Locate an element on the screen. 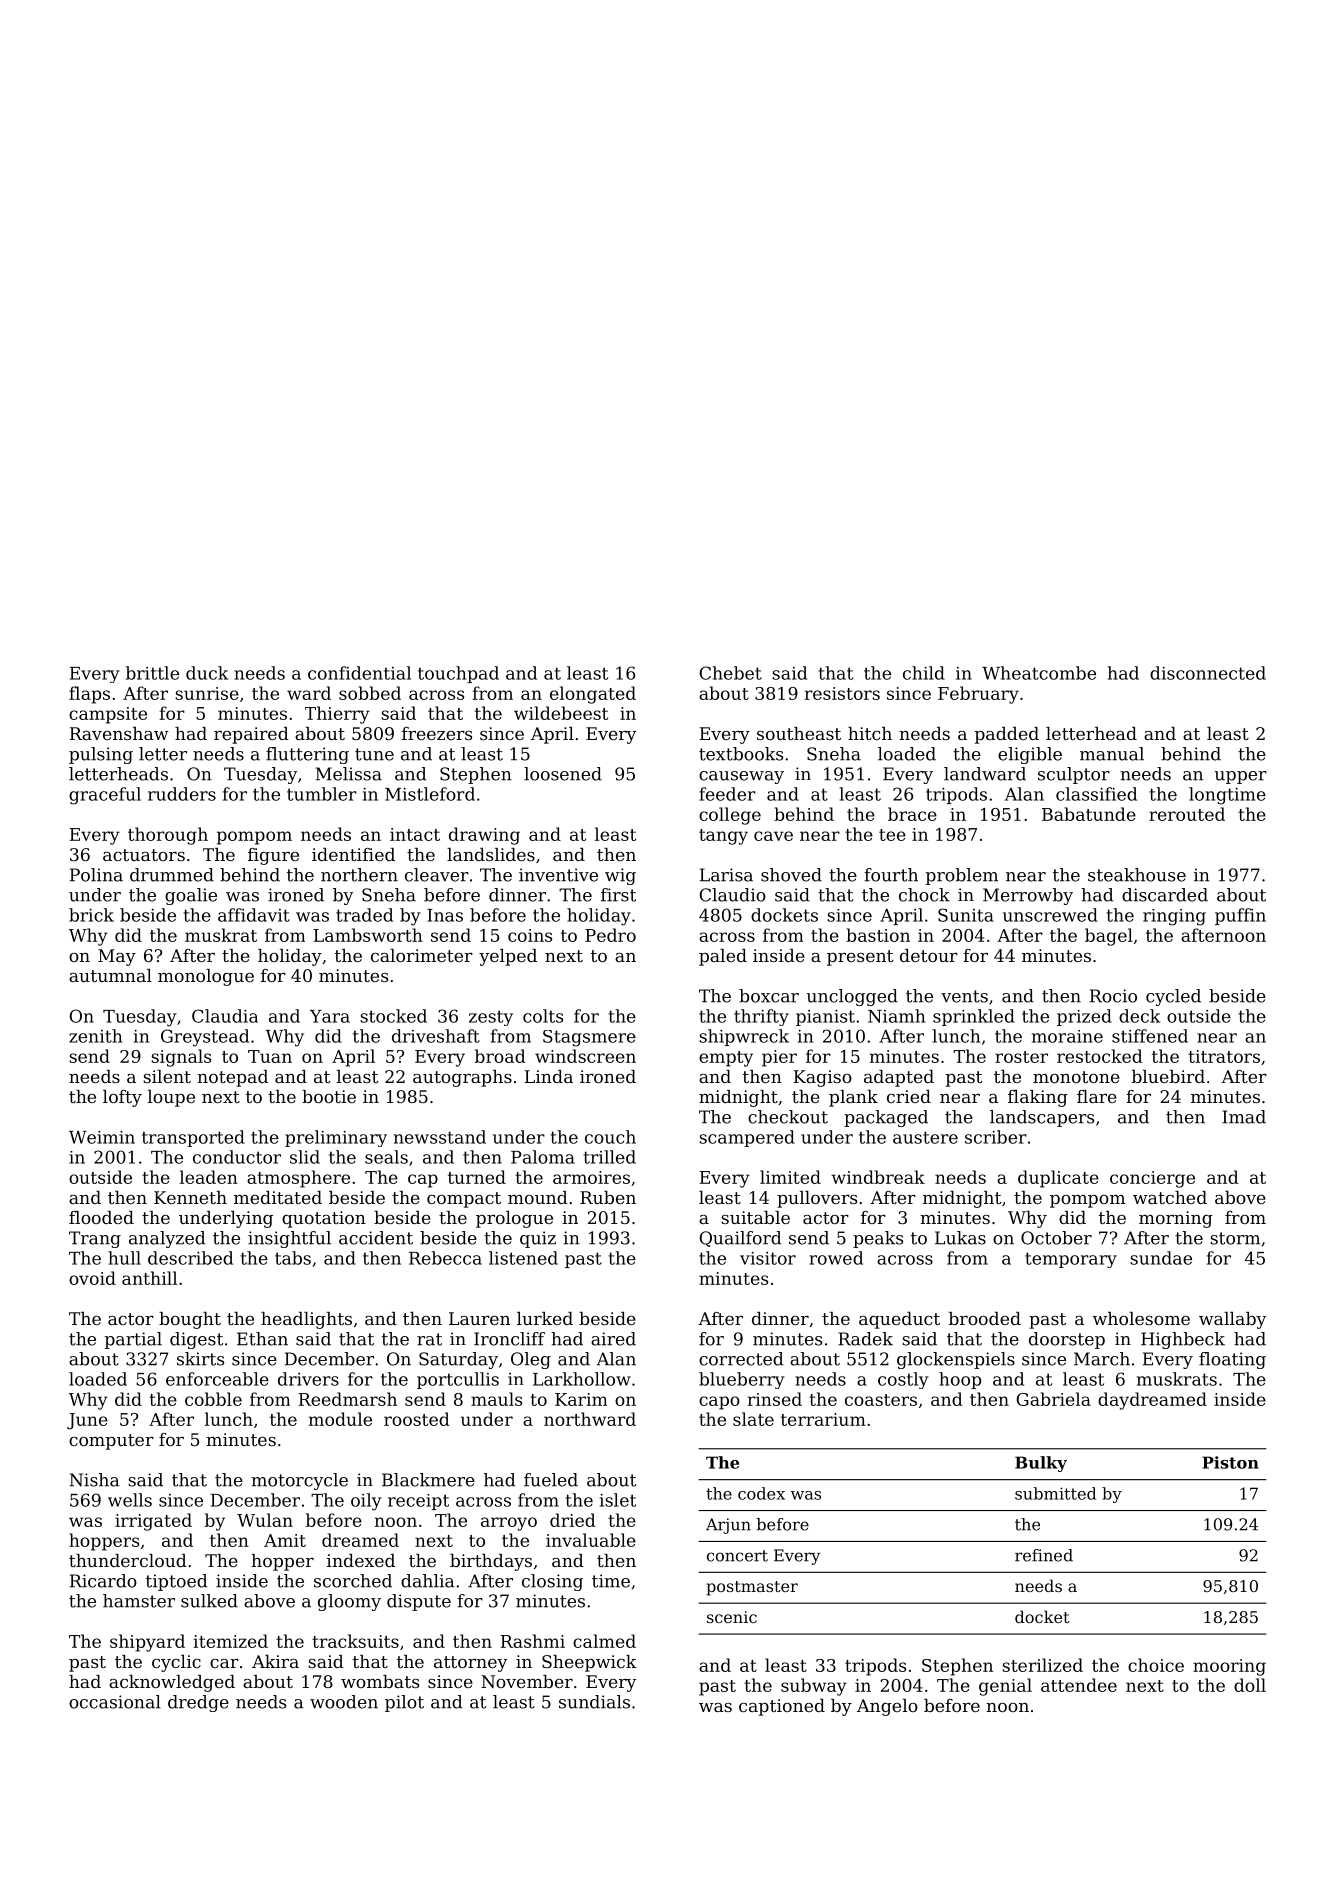 The image size is (1335, 1889). shipyard is located at coordinates (147, 1643).
